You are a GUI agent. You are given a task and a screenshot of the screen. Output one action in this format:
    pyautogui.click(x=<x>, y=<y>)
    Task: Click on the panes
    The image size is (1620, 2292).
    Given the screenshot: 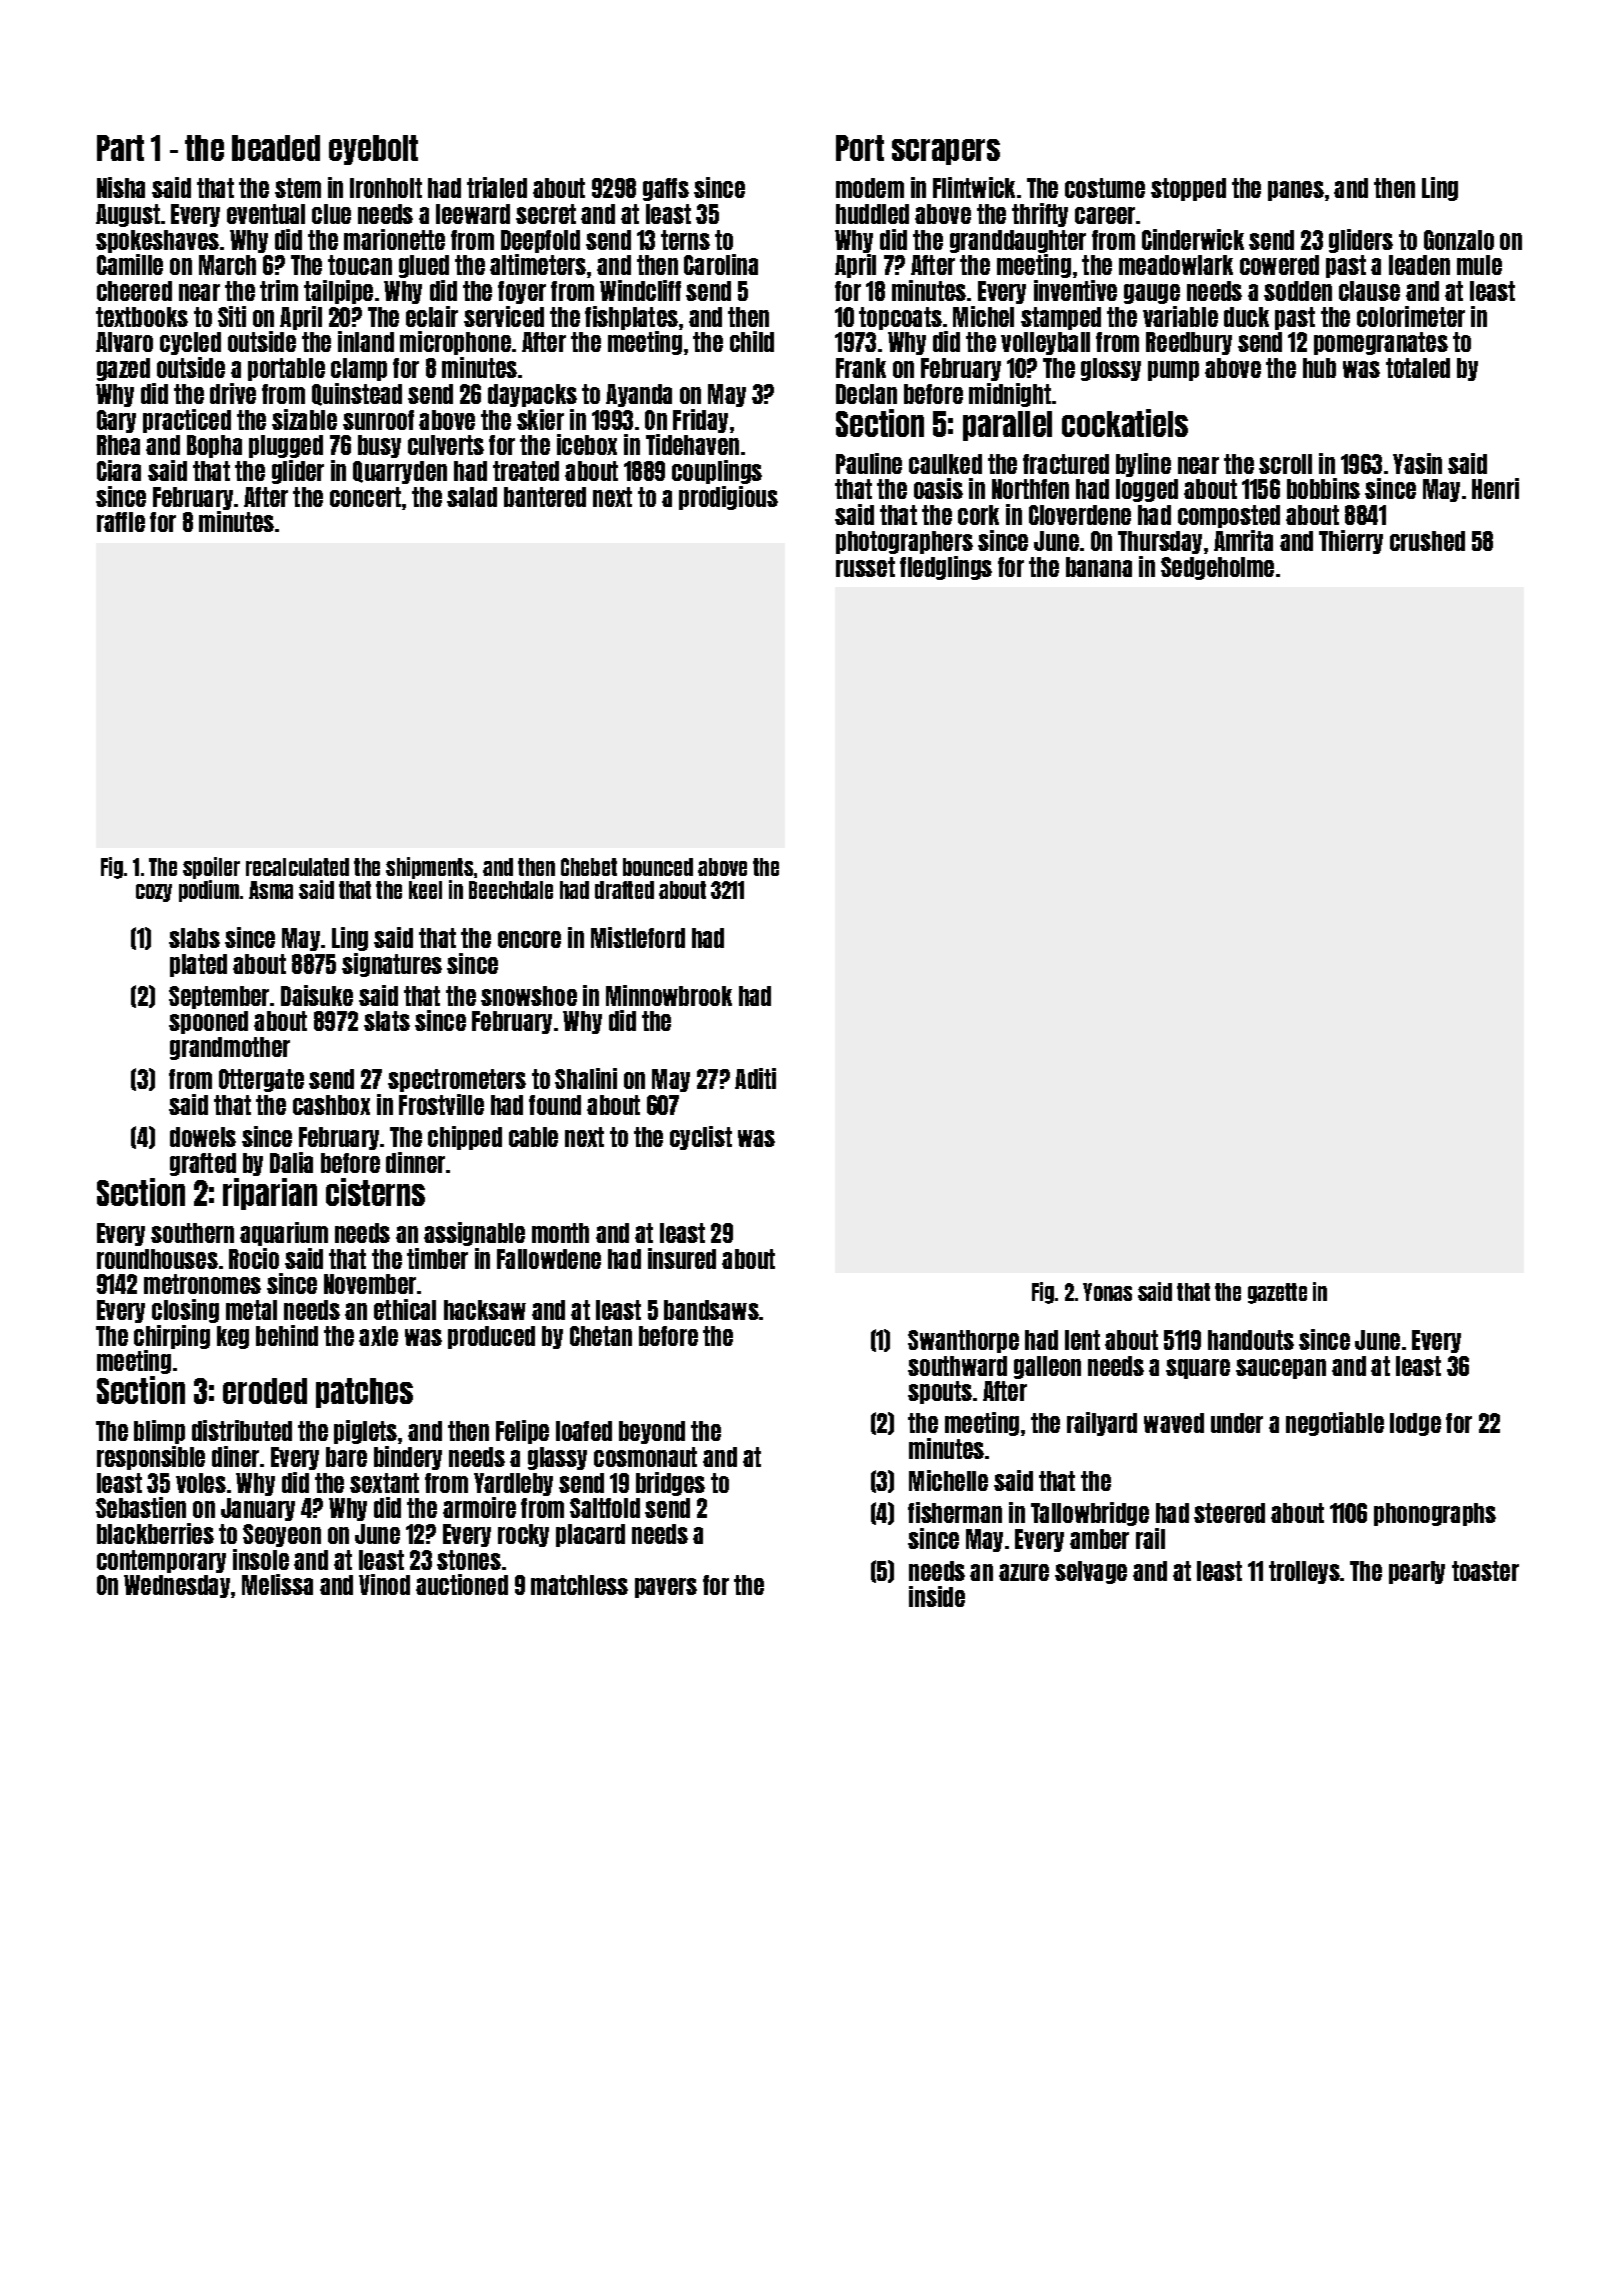 What is the action you would take?
    pyautogui.click(x=1296, y=191)
